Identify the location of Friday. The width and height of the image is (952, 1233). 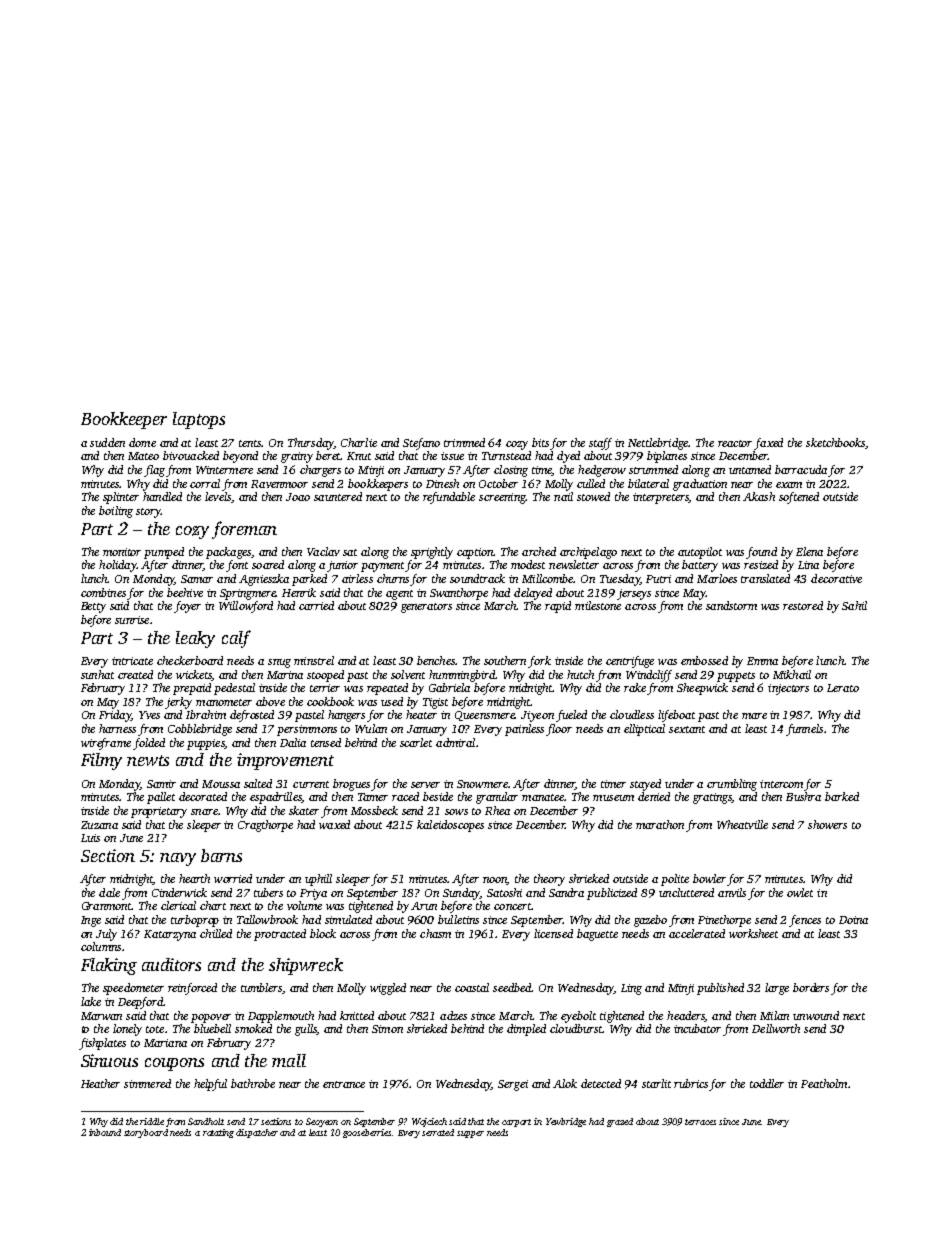
(115, 716).
